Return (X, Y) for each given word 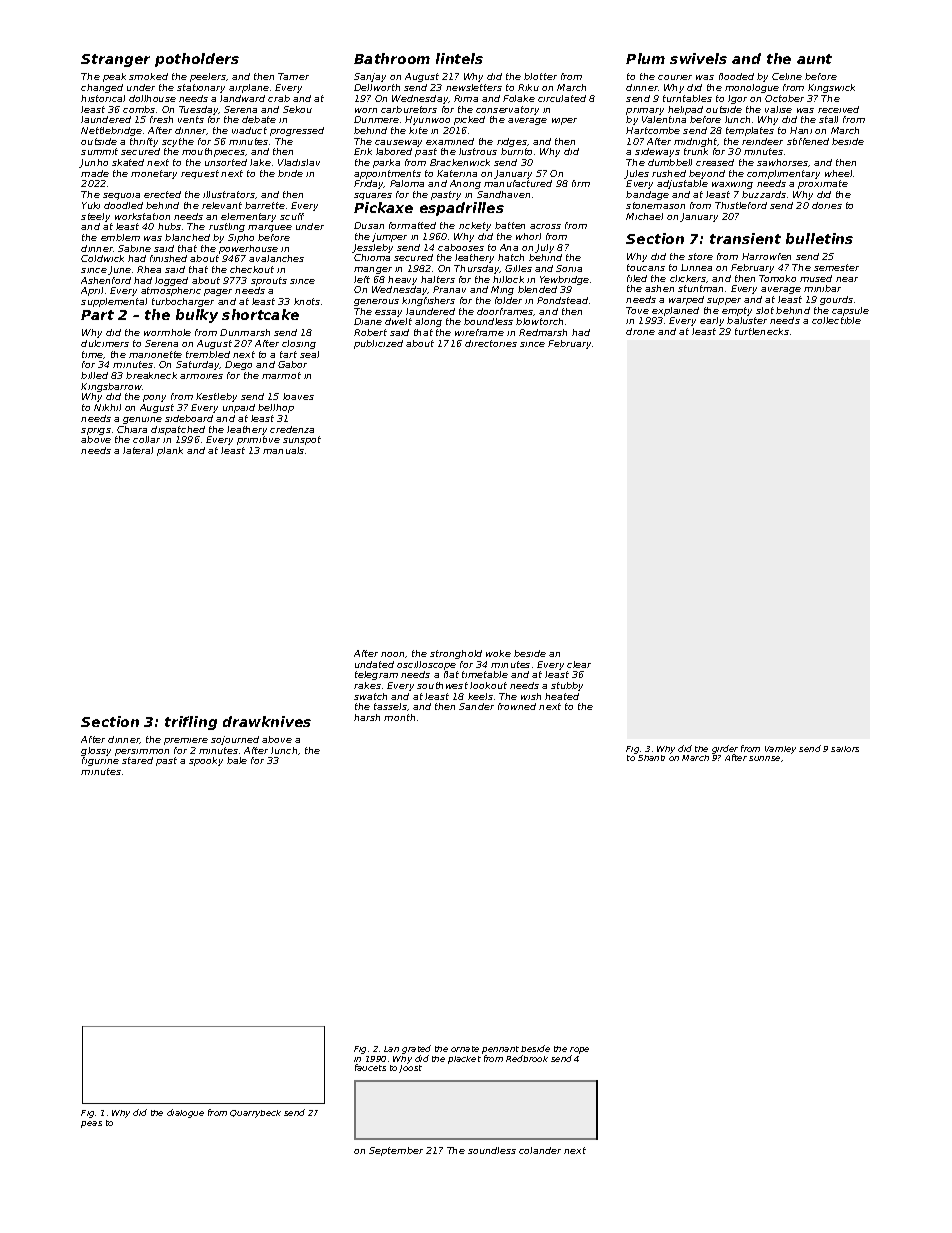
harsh (367, 717)
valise (778, 109)
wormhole (167, 332)
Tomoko (777, 278)
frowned (517, 706)
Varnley (780, 750)
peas (91, 1124)
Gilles (518, 268)
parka (386, 163)
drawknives (267, 721)
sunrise (764, 758)
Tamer (293, 76)
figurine (100, 761)
